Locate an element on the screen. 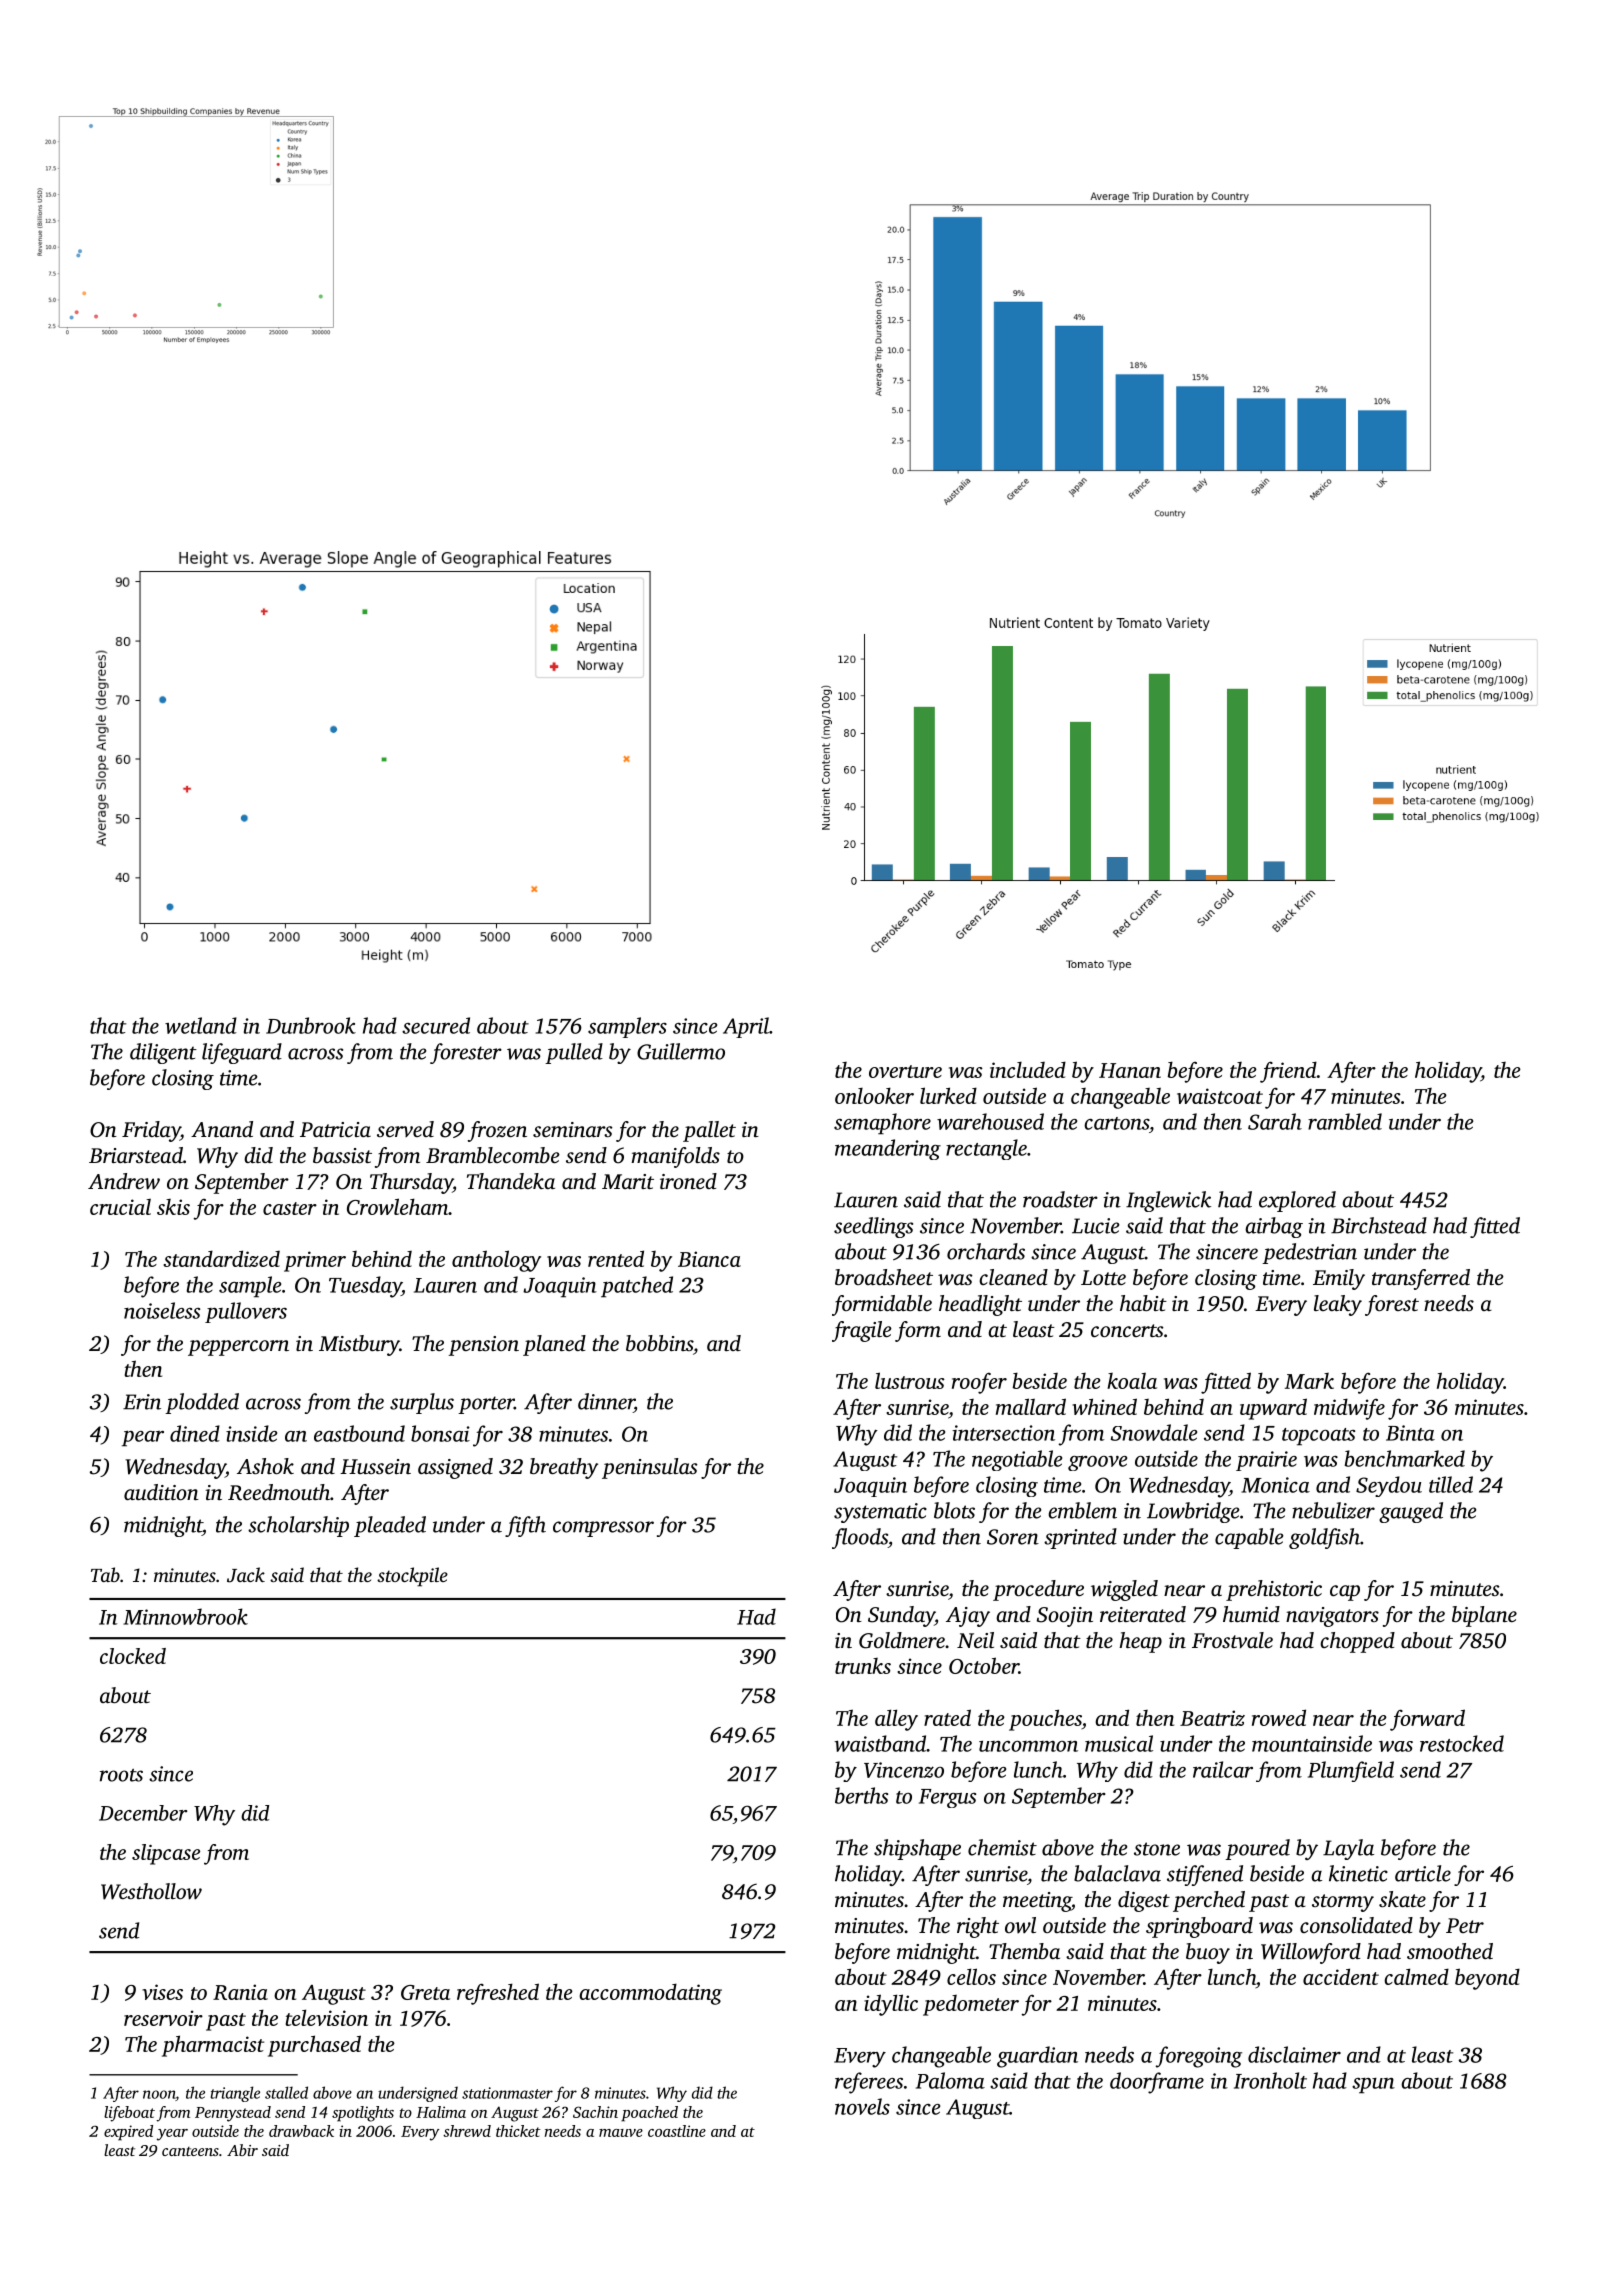  Anand is located at coordinates (222, 1129).
